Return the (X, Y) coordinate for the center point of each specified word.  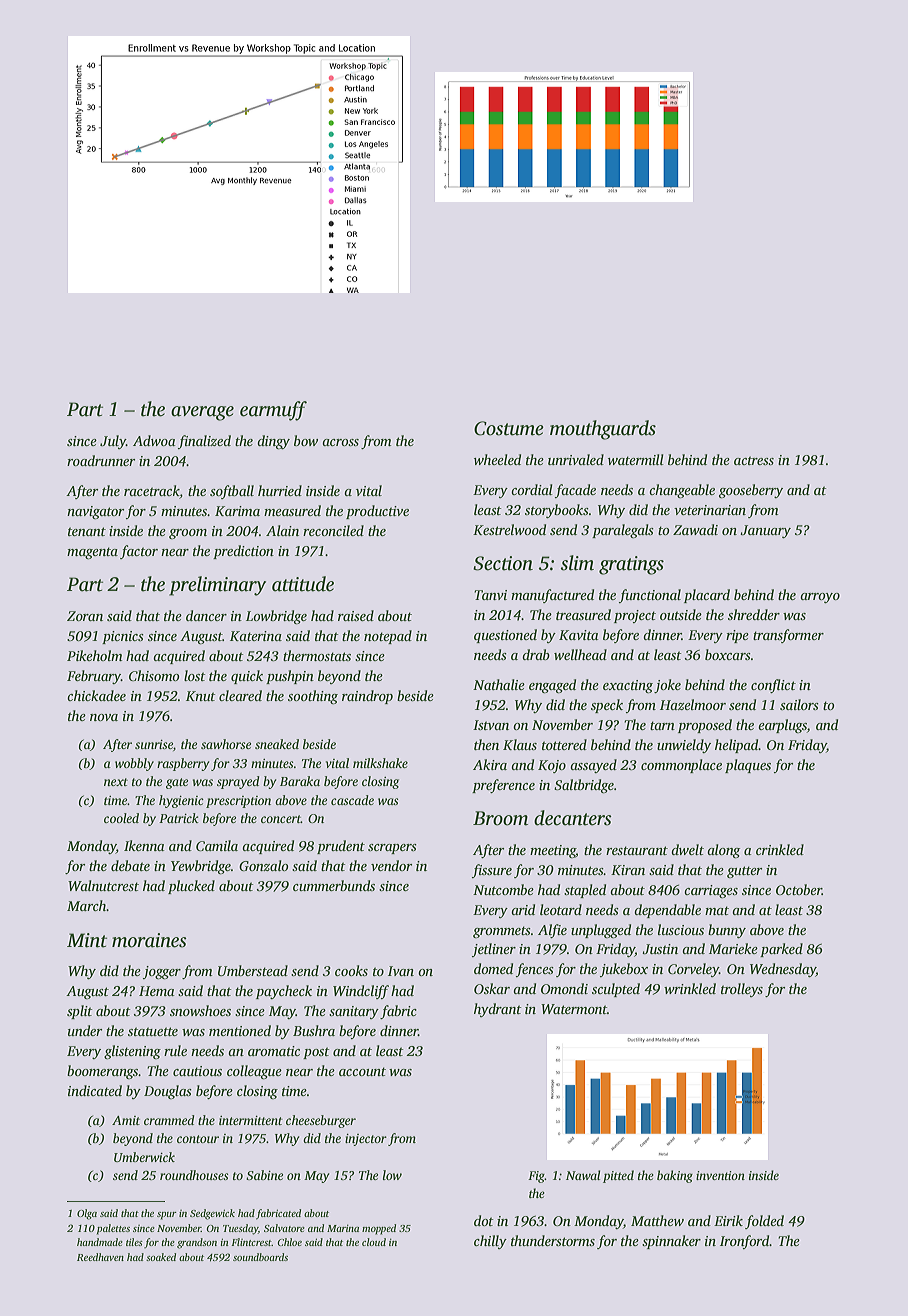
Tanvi (490, 595)
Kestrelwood (509, 529)
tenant (87, 531)
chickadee (96, 695)
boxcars (728, 654)
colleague (254, 1072)
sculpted (616, 990)
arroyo (820, 598)
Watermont (574, 1009)
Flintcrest (251, 1242)
